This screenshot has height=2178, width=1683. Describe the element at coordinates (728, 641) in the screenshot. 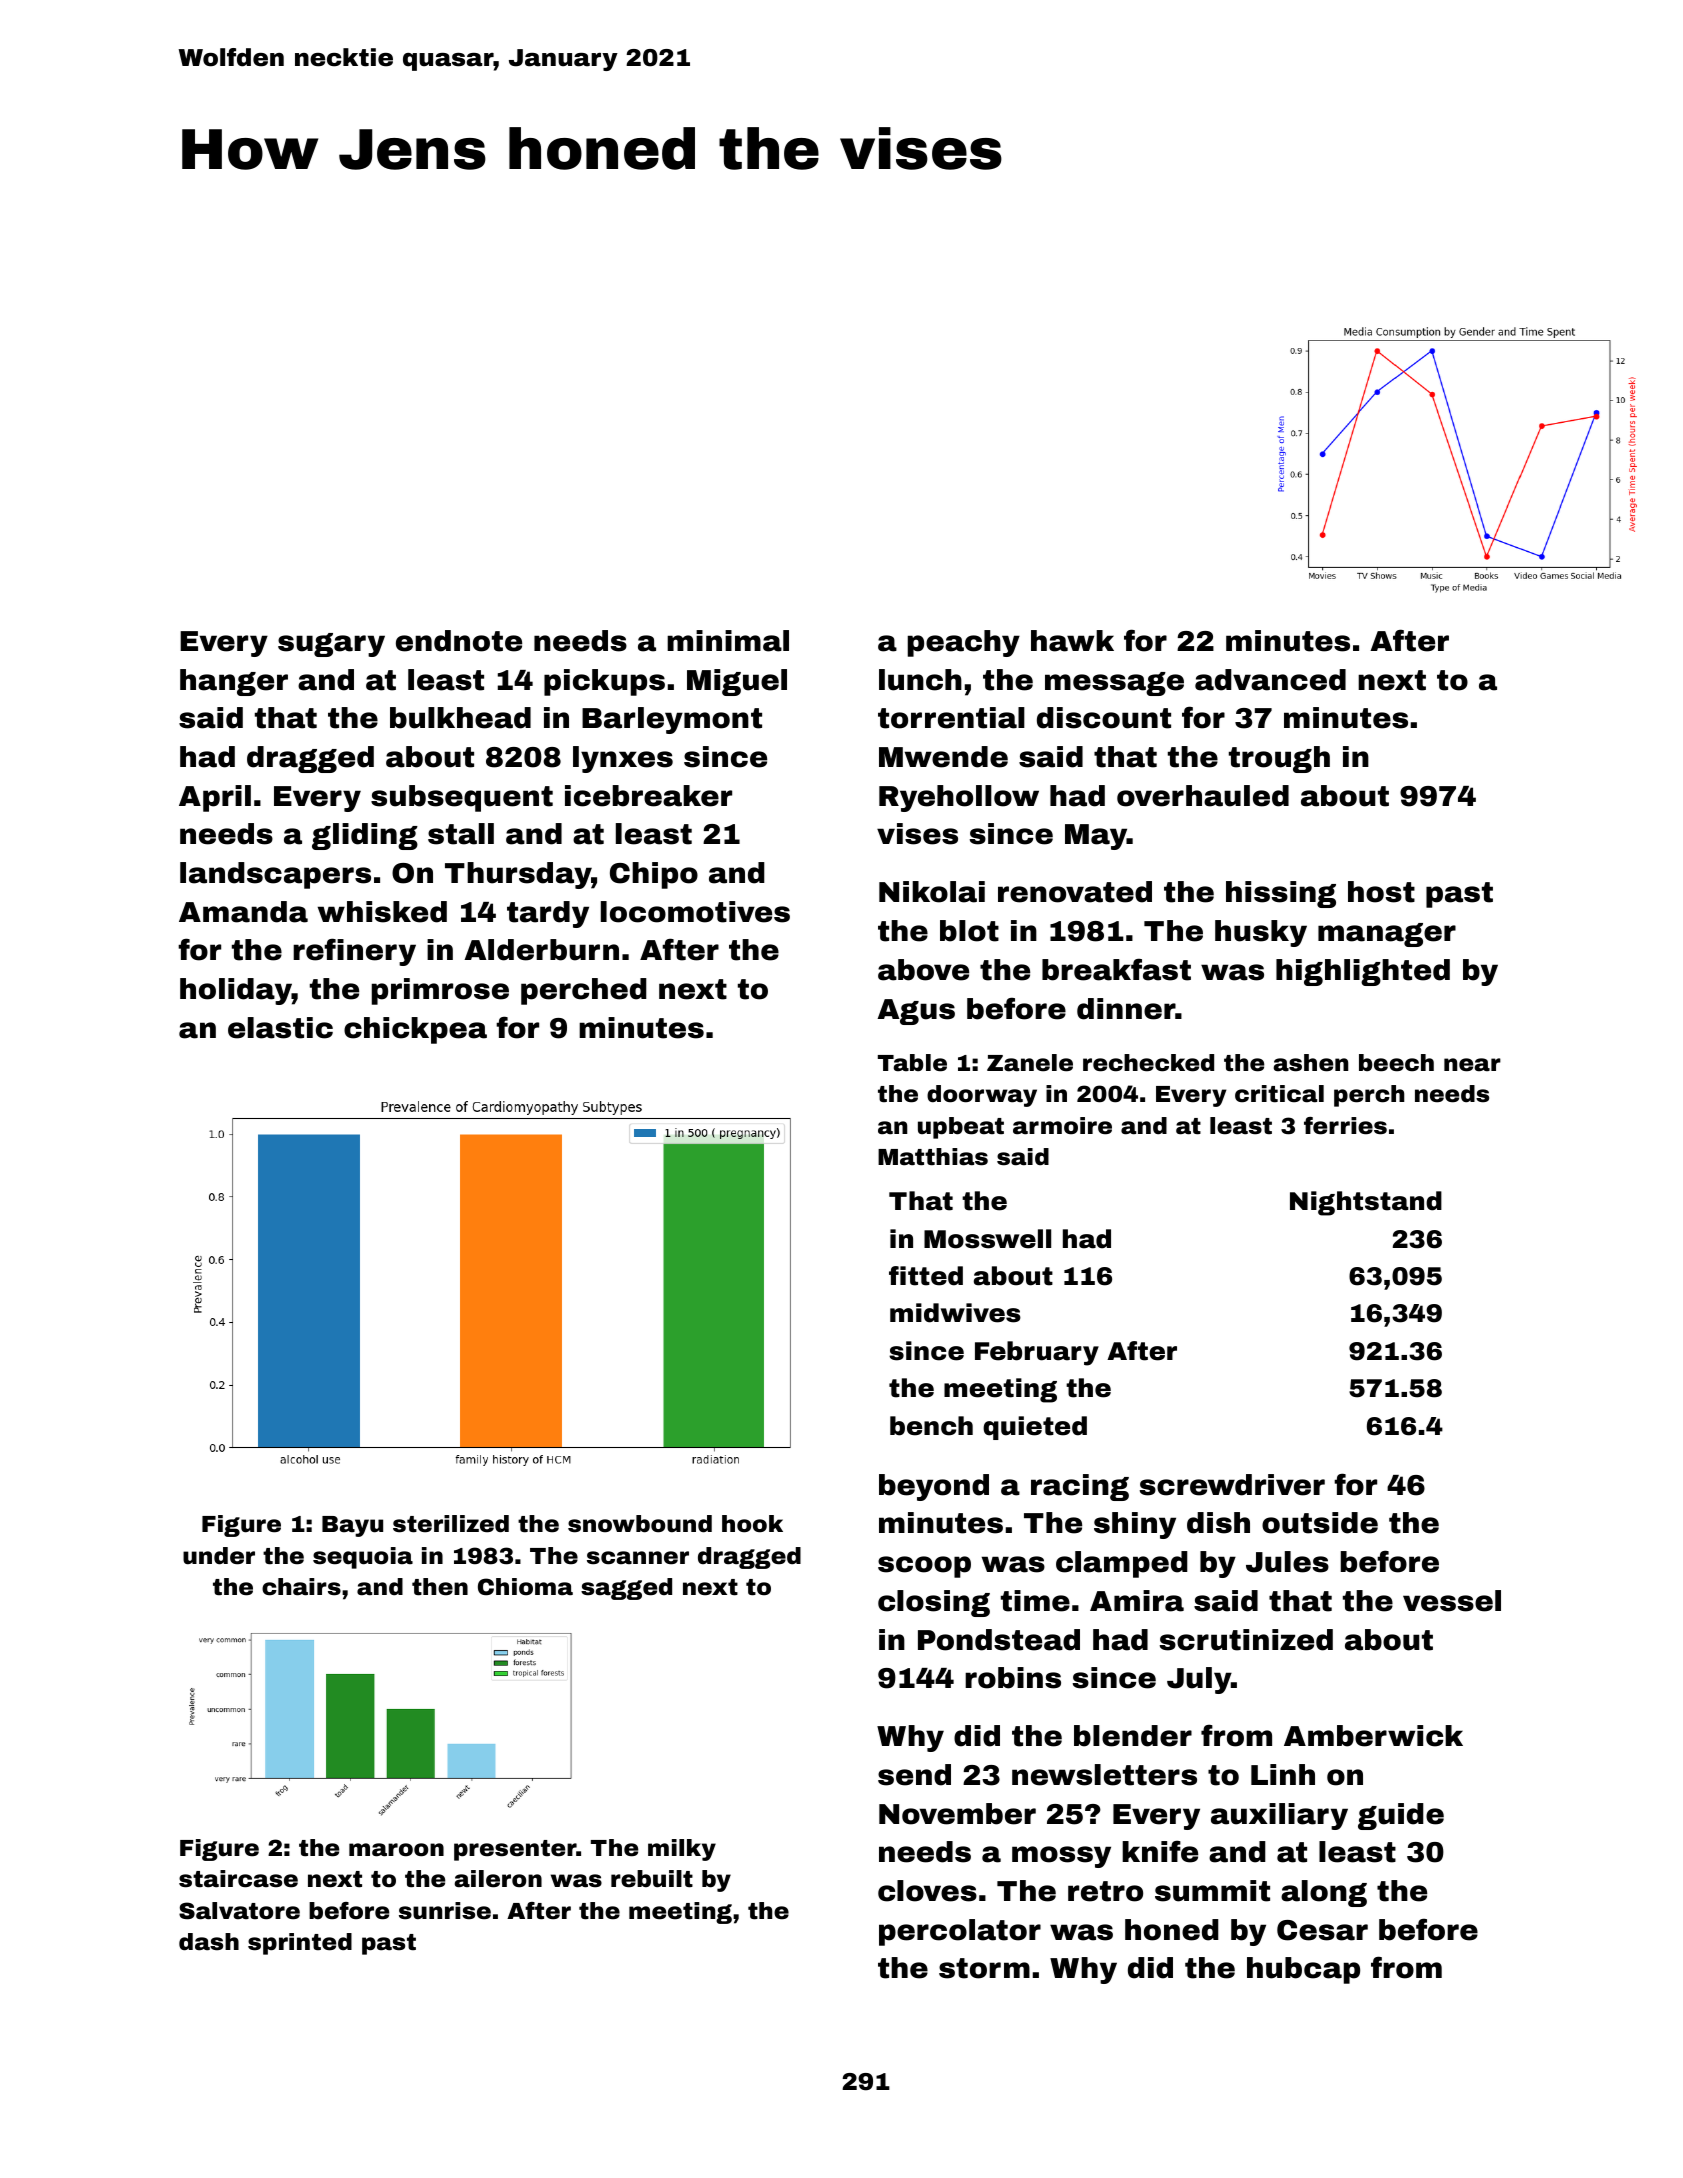

I see `minimal` at that location.
